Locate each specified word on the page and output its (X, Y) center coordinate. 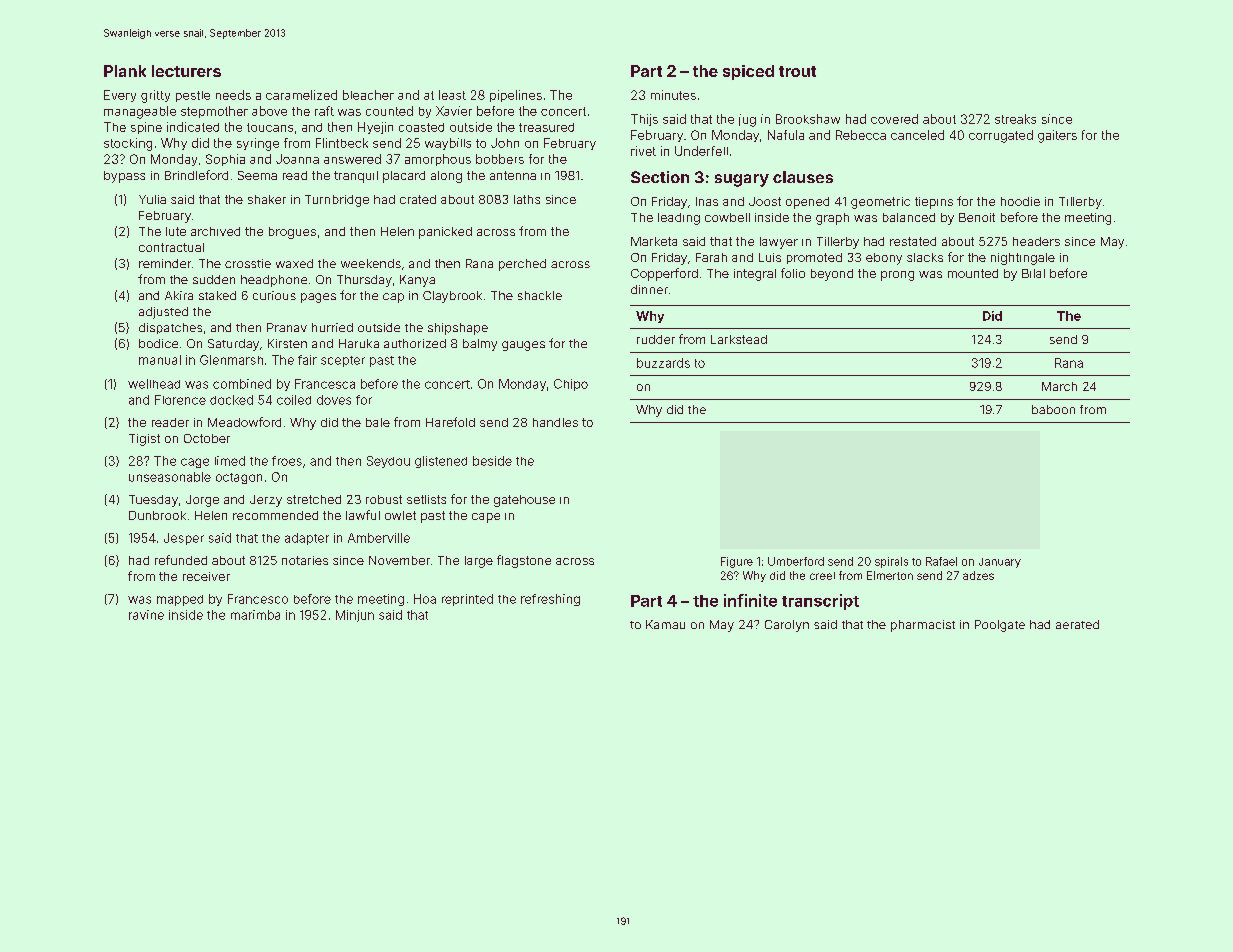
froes (287, 461)
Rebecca (861, 135)
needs (233, 95)
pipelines (516, 96)
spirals (891, 562)
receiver (206, 576)
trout (797, 71)
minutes (673, 95)
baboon (1053, 409)
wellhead (154, 384)
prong (897, 276)
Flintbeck (342, 143)
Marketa (654, 241)
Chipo (571, 385)
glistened (441, 462)
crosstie (248, 263)
